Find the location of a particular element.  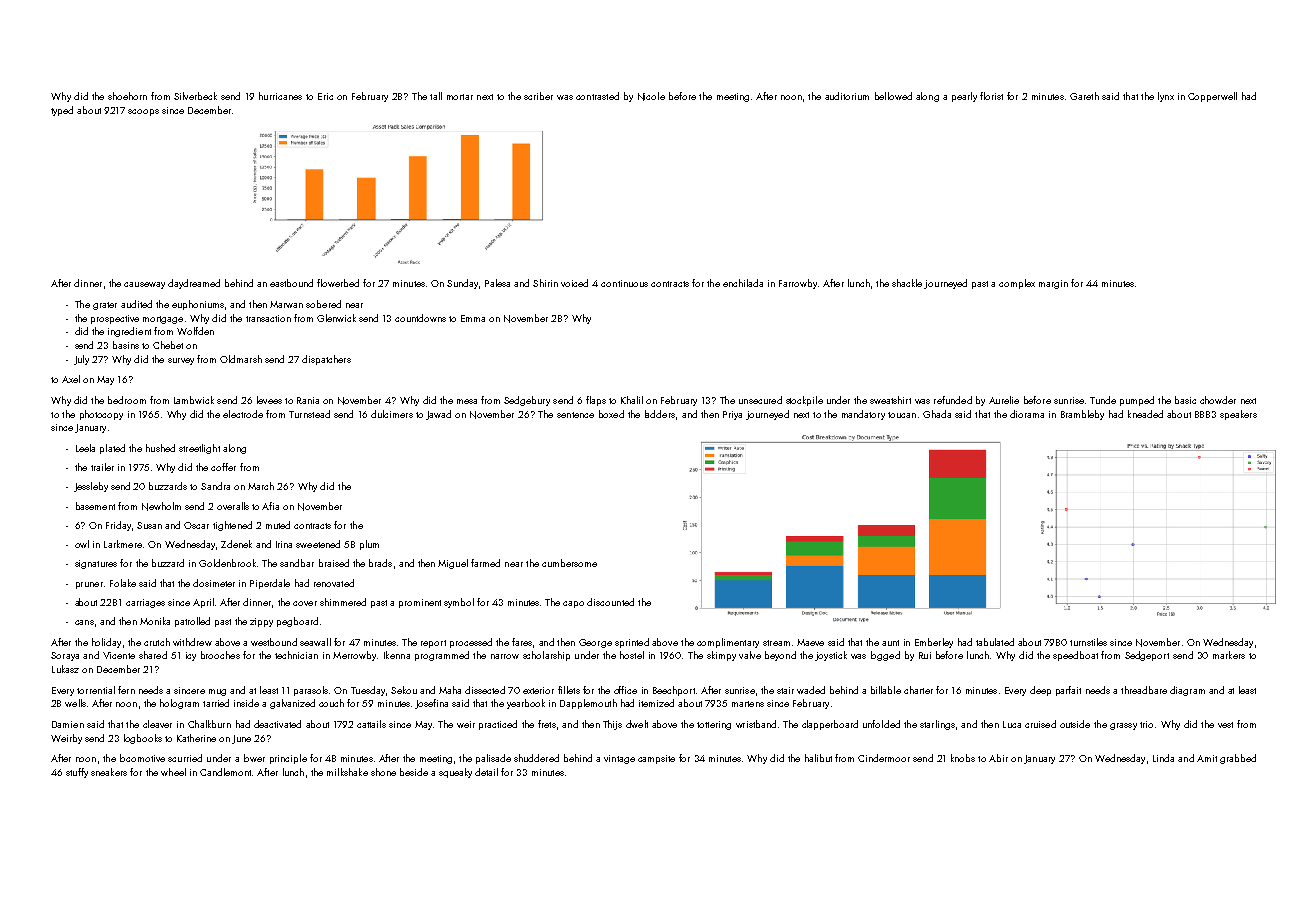

tabulated is located at coordinates (995, 642).
